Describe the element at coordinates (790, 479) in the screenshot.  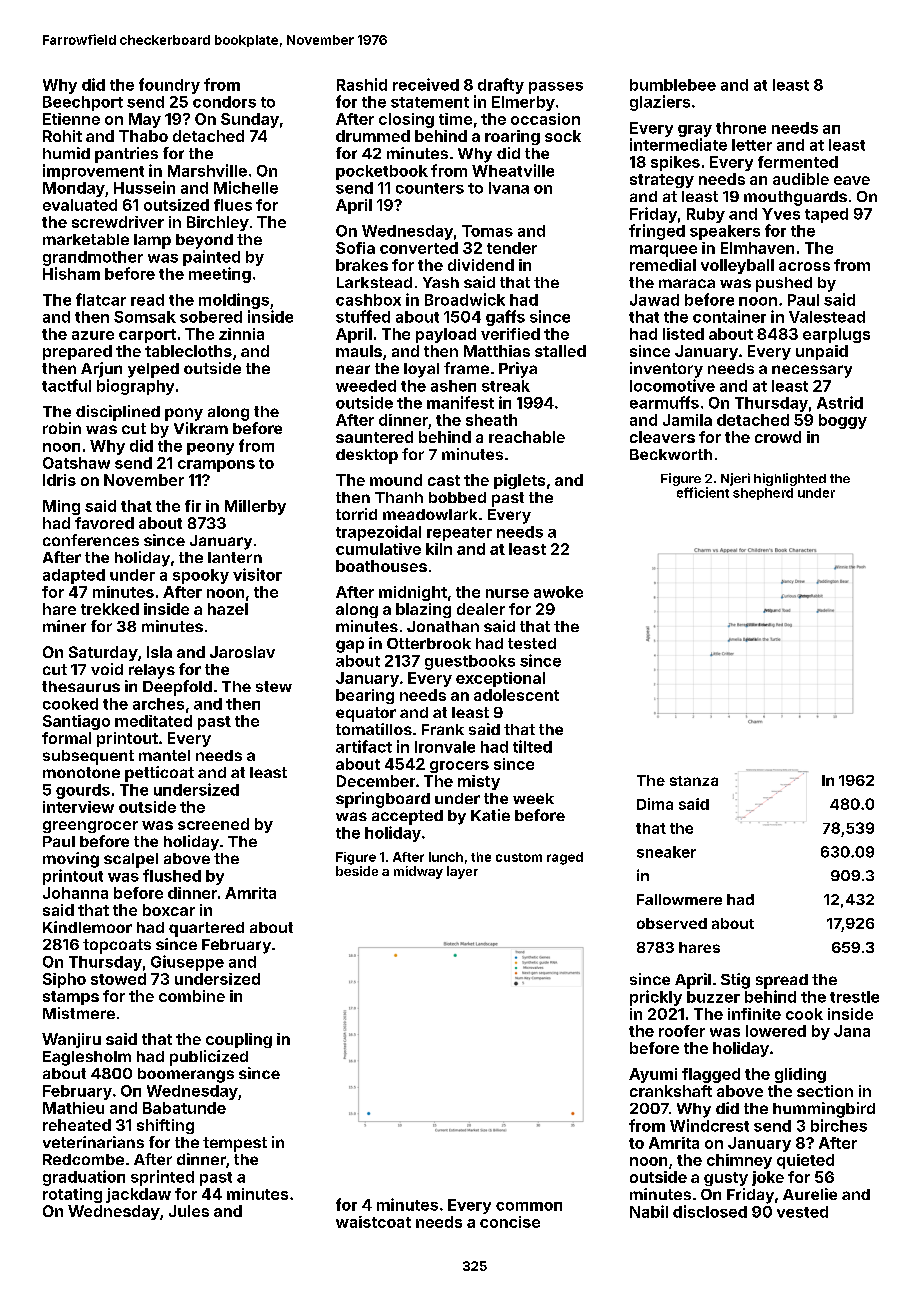
I see `highlighted` at that location.
